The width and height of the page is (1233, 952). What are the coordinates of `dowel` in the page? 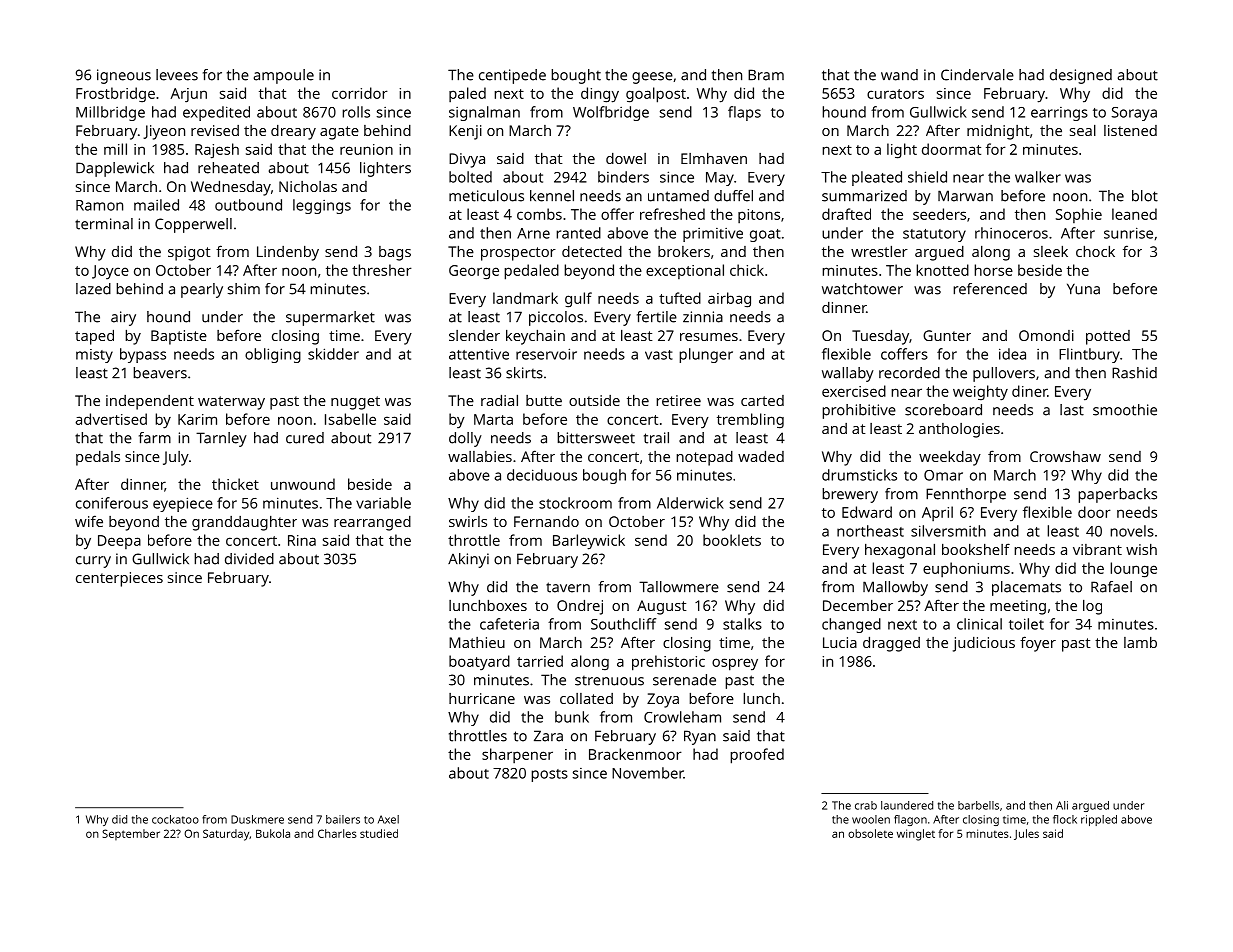 It's located at (626, 158).
